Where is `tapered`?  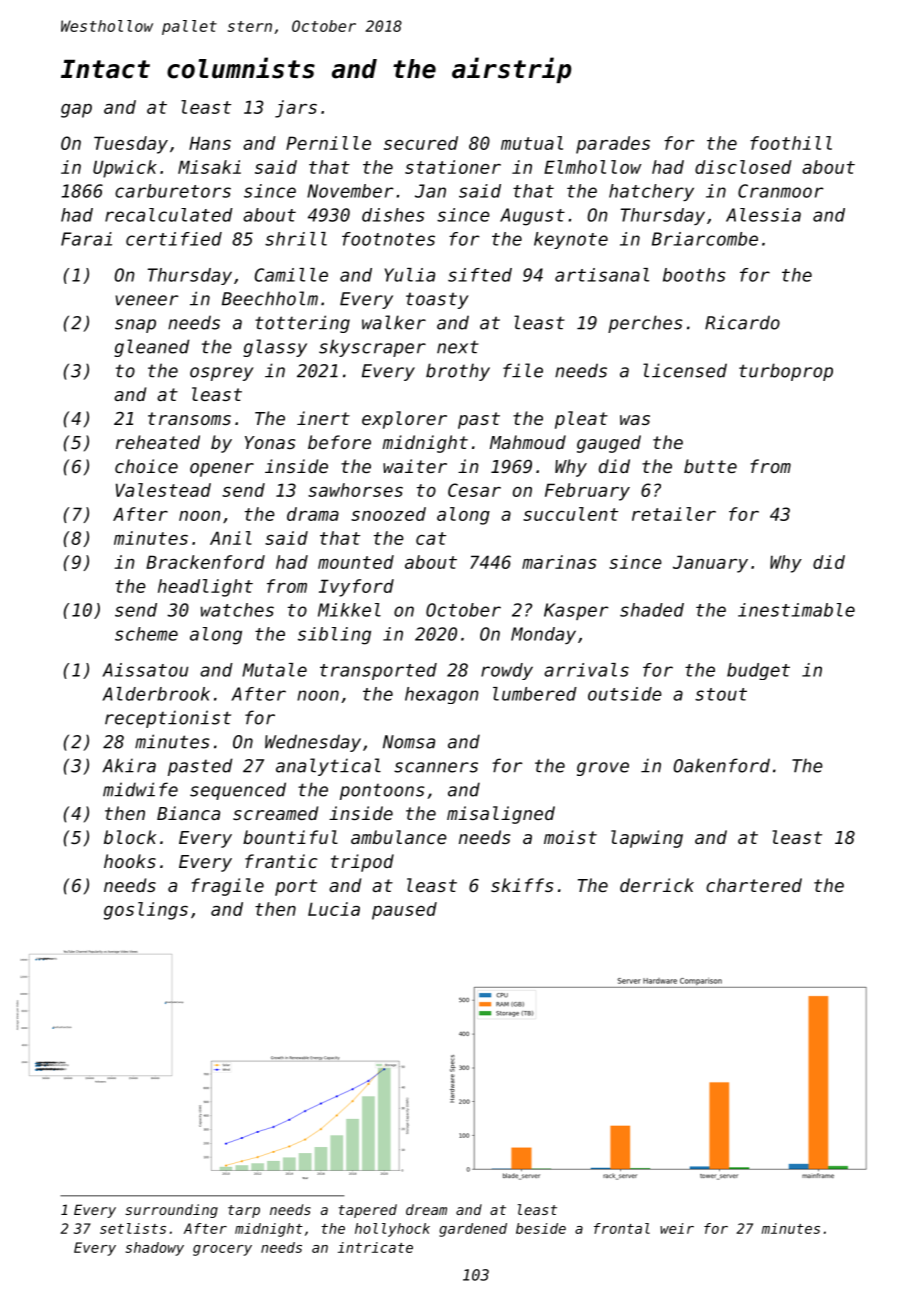
tapered is located at coordinates (368, 1211).
